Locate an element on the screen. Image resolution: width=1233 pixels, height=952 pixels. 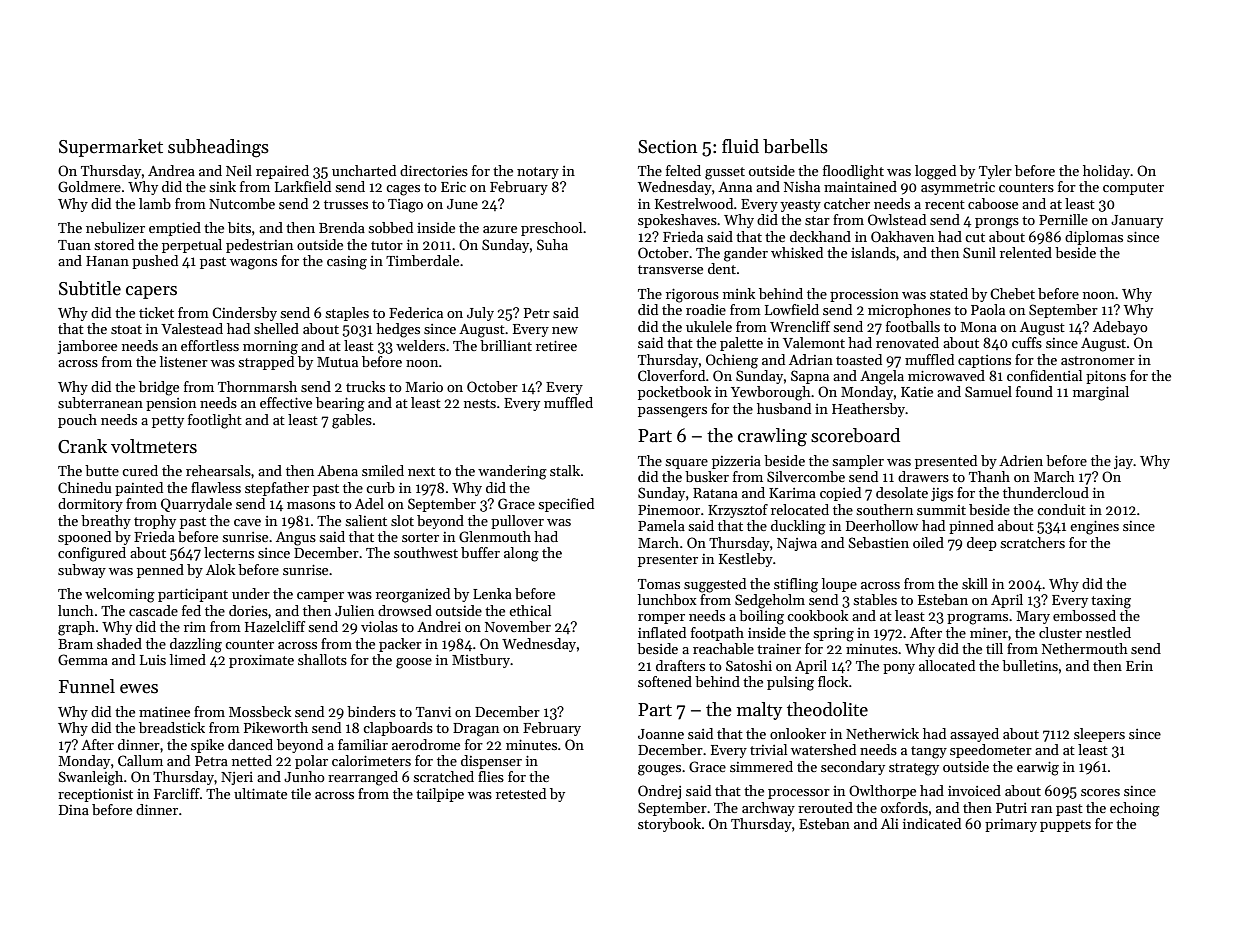
Nisha is located at coordinates (802, 186).
